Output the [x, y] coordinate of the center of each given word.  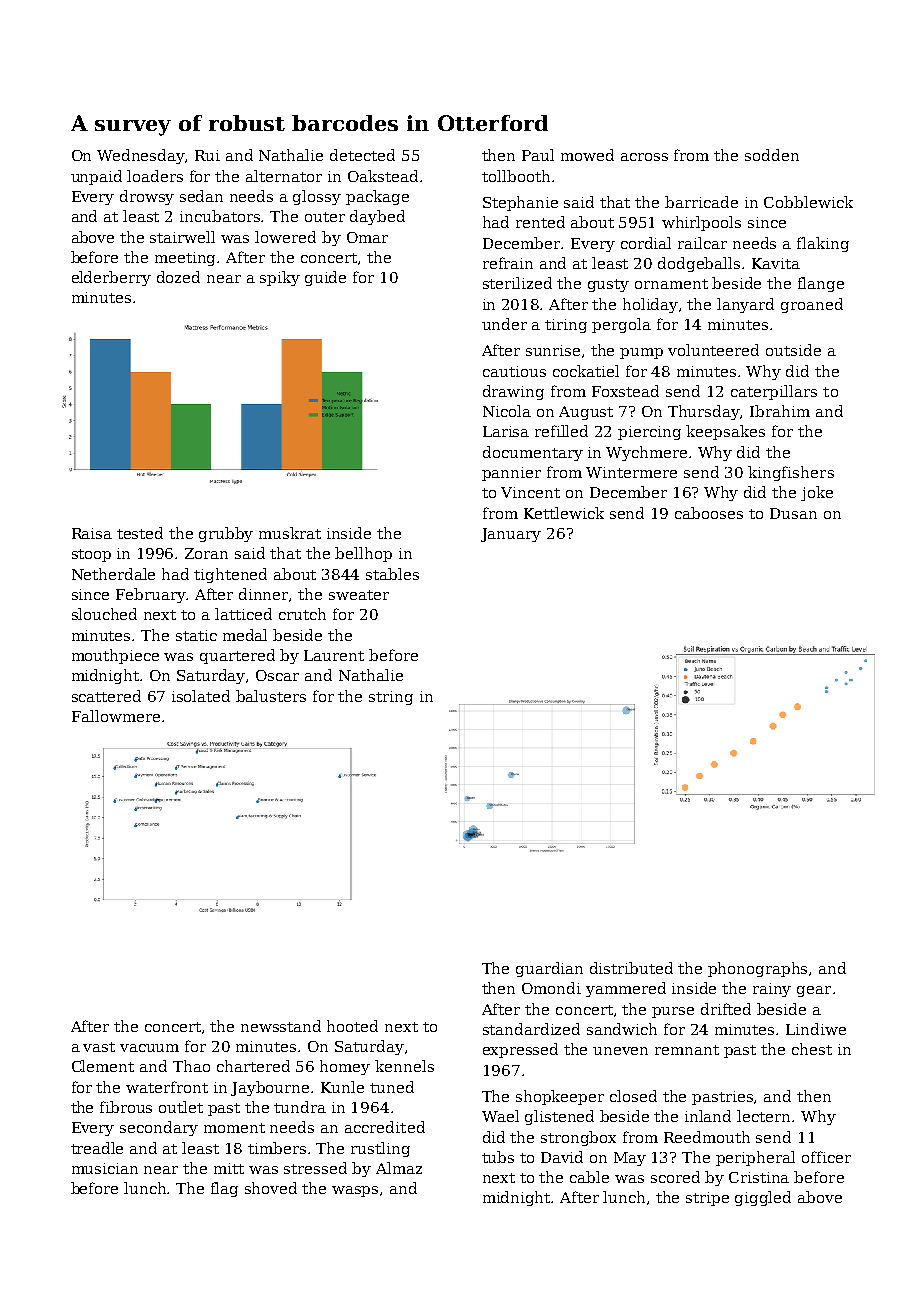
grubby [226, 534]
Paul [538, 155]
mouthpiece [115, 656]
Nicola [507, 411]
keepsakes [725, 432]
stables [392, 574]
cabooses [709, 513]
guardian [549, 969]
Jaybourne [270, 1088]
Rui [207, 155]
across [644, 157]
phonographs [757, 969]
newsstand [281, 1026]
